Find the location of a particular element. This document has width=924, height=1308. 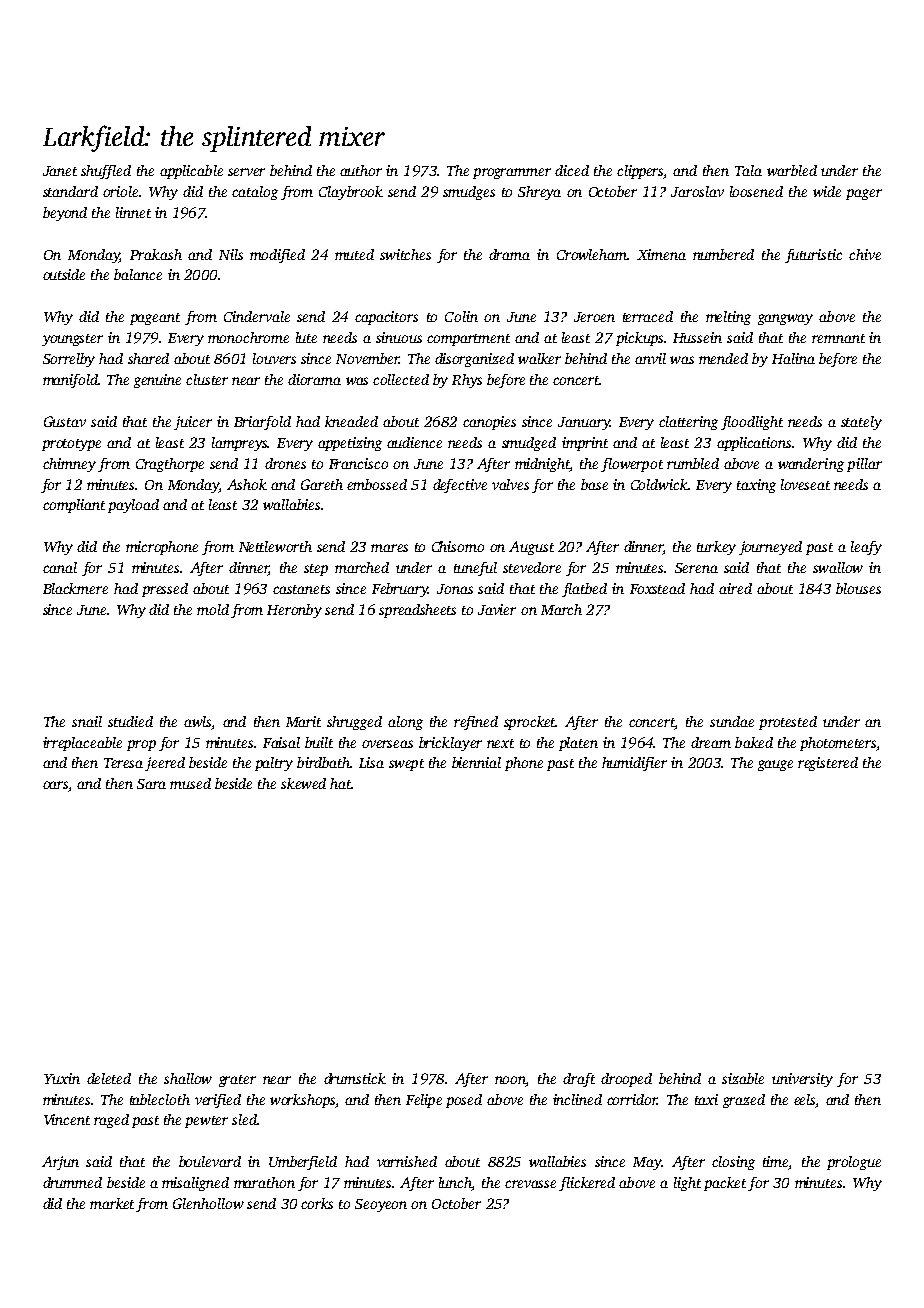

Hussein is located at coordinates (697, 337).
